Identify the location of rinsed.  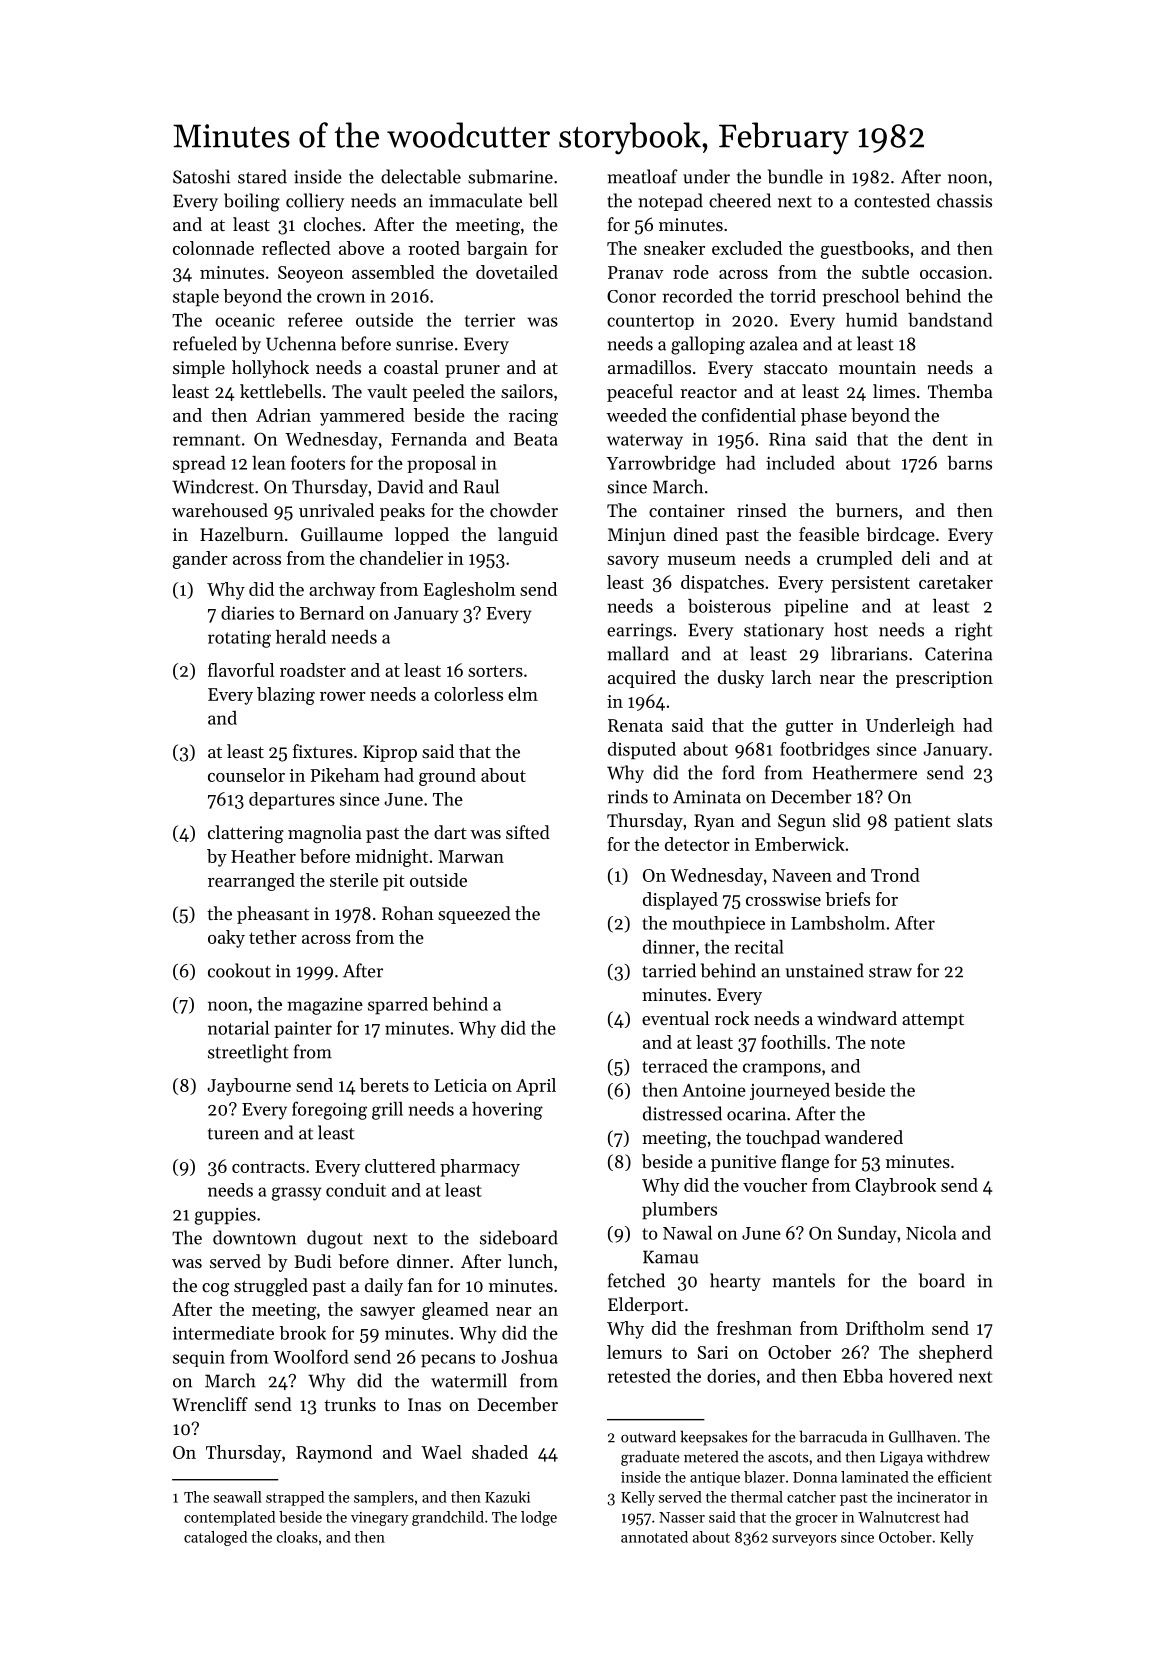
(762, 510).
